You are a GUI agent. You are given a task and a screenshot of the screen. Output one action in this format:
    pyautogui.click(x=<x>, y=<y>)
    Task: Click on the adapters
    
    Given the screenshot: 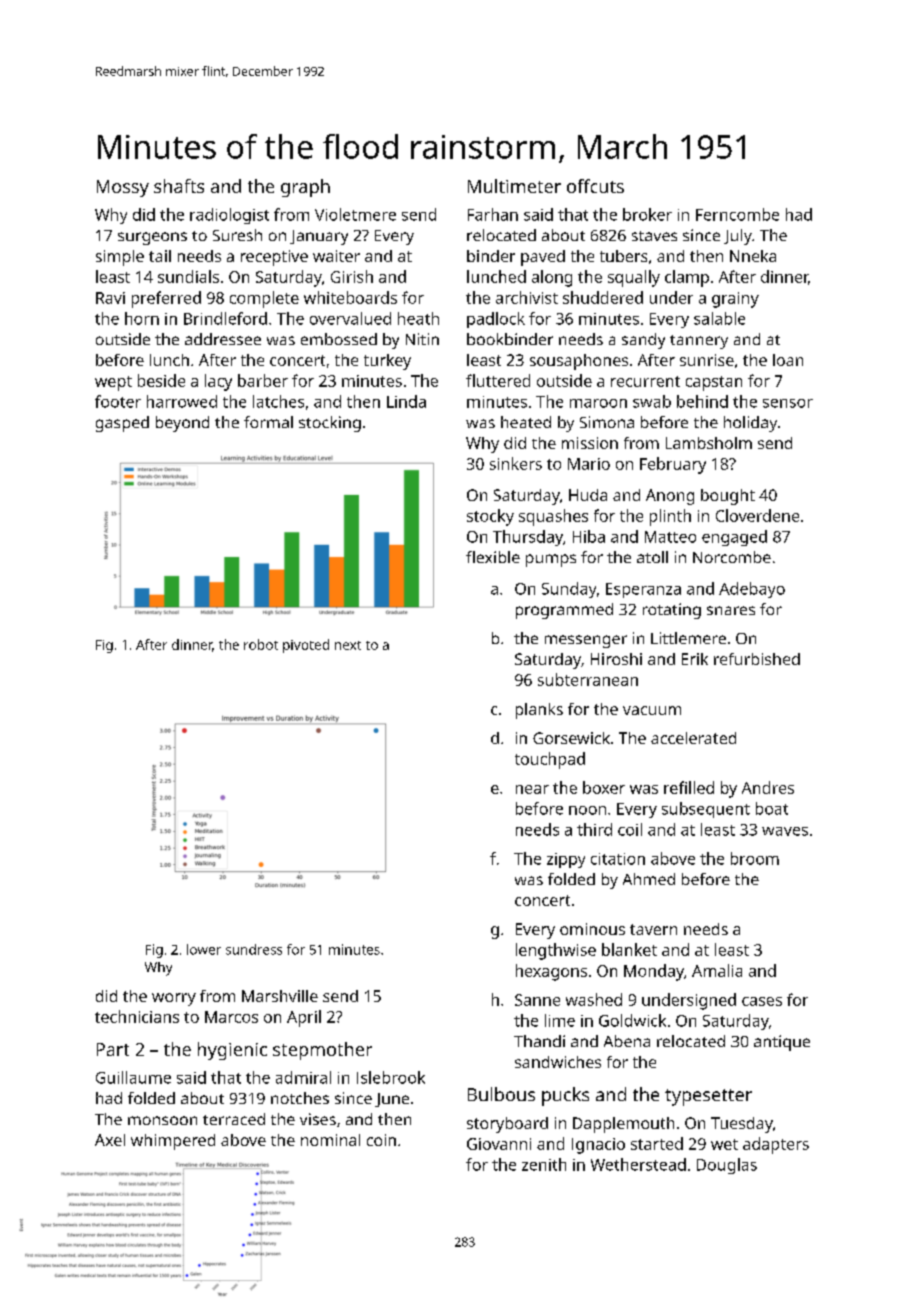 What is the action you would take?
    pyautogui.click(x=776, y=1145)
